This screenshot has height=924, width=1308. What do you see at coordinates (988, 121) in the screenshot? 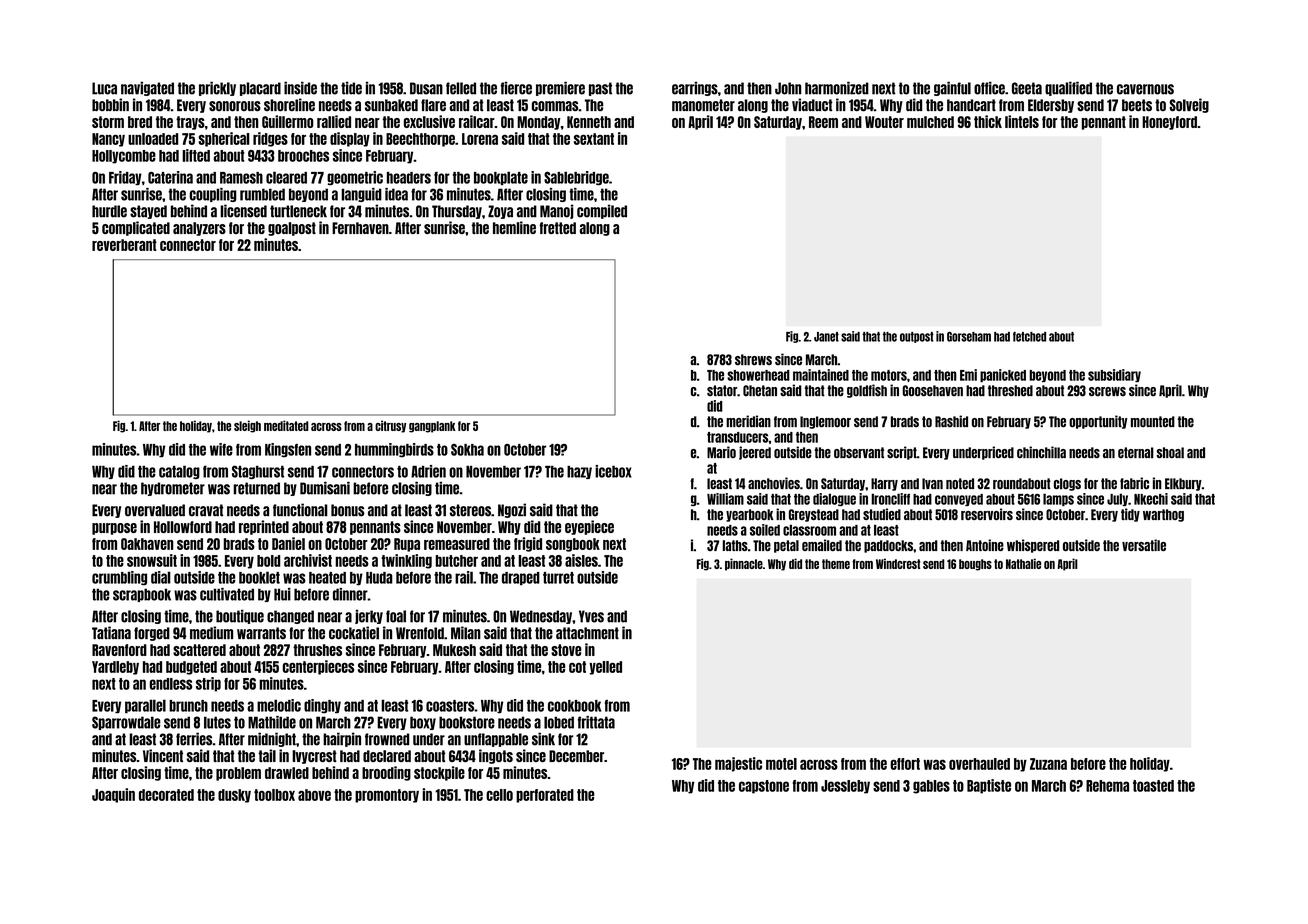
I see `thick` at bounding box center [988, 121].
